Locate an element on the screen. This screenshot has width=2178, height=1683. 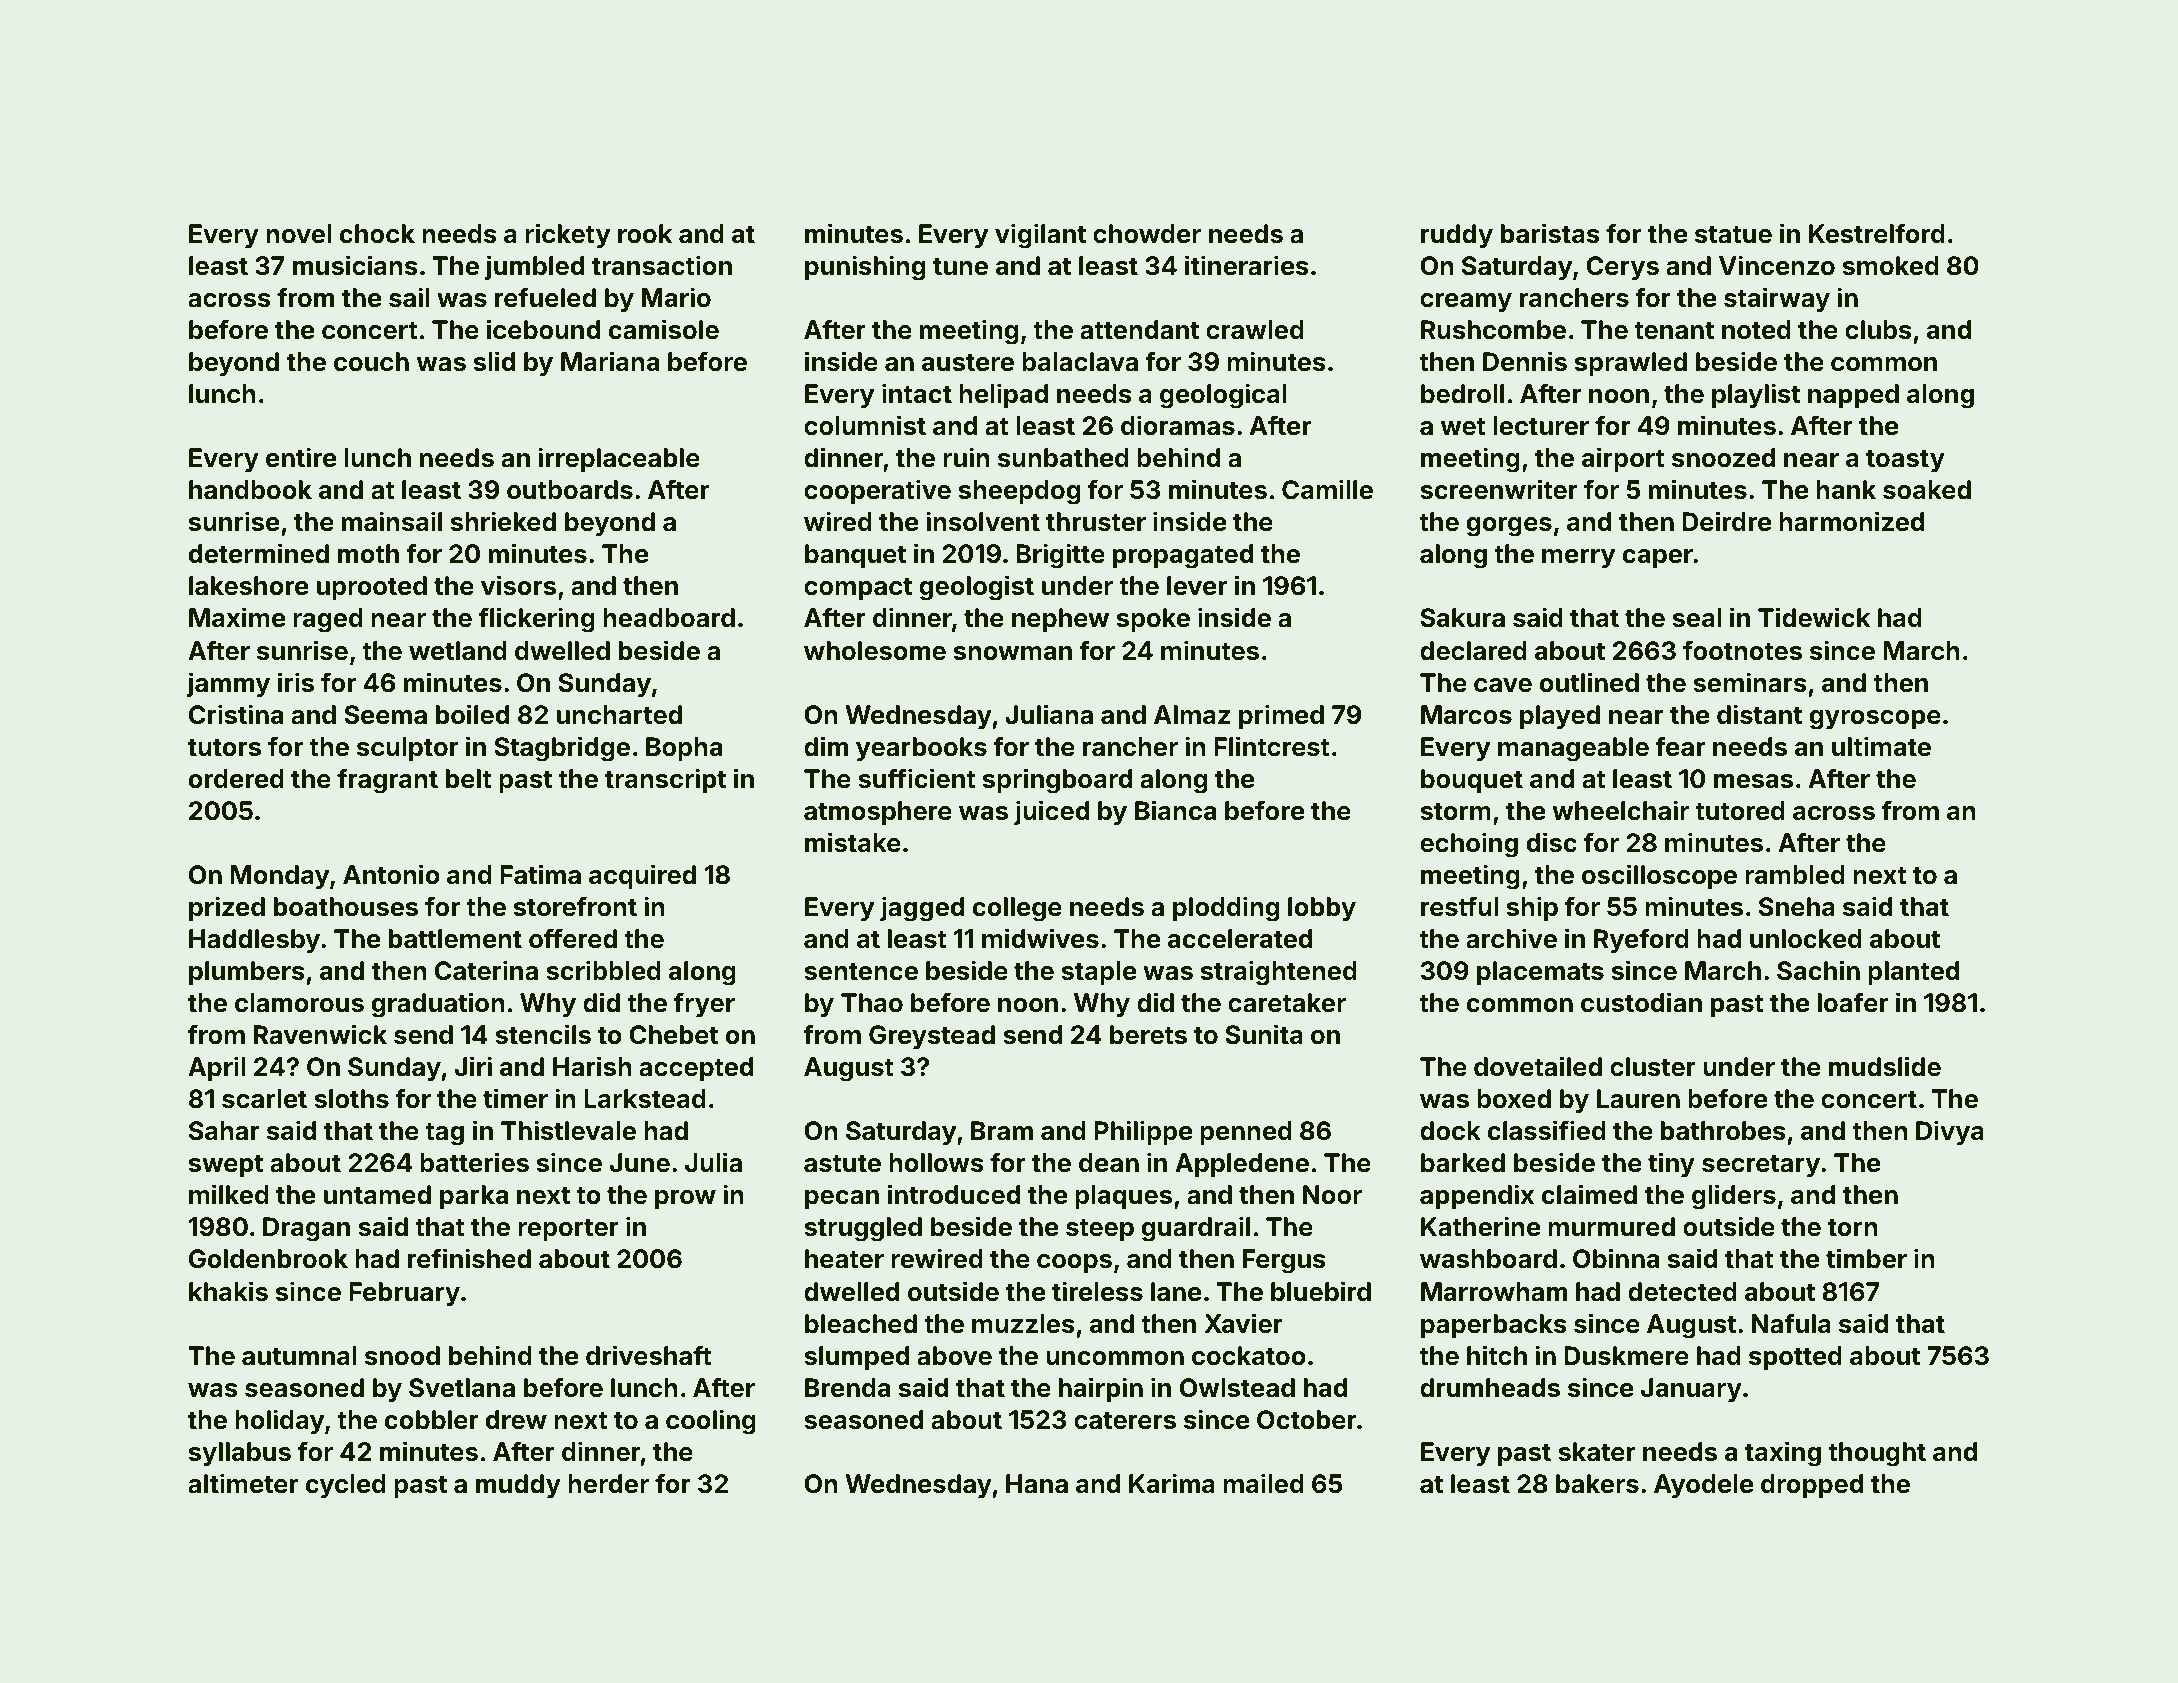
merry is located at coordinates (1578, 559).
